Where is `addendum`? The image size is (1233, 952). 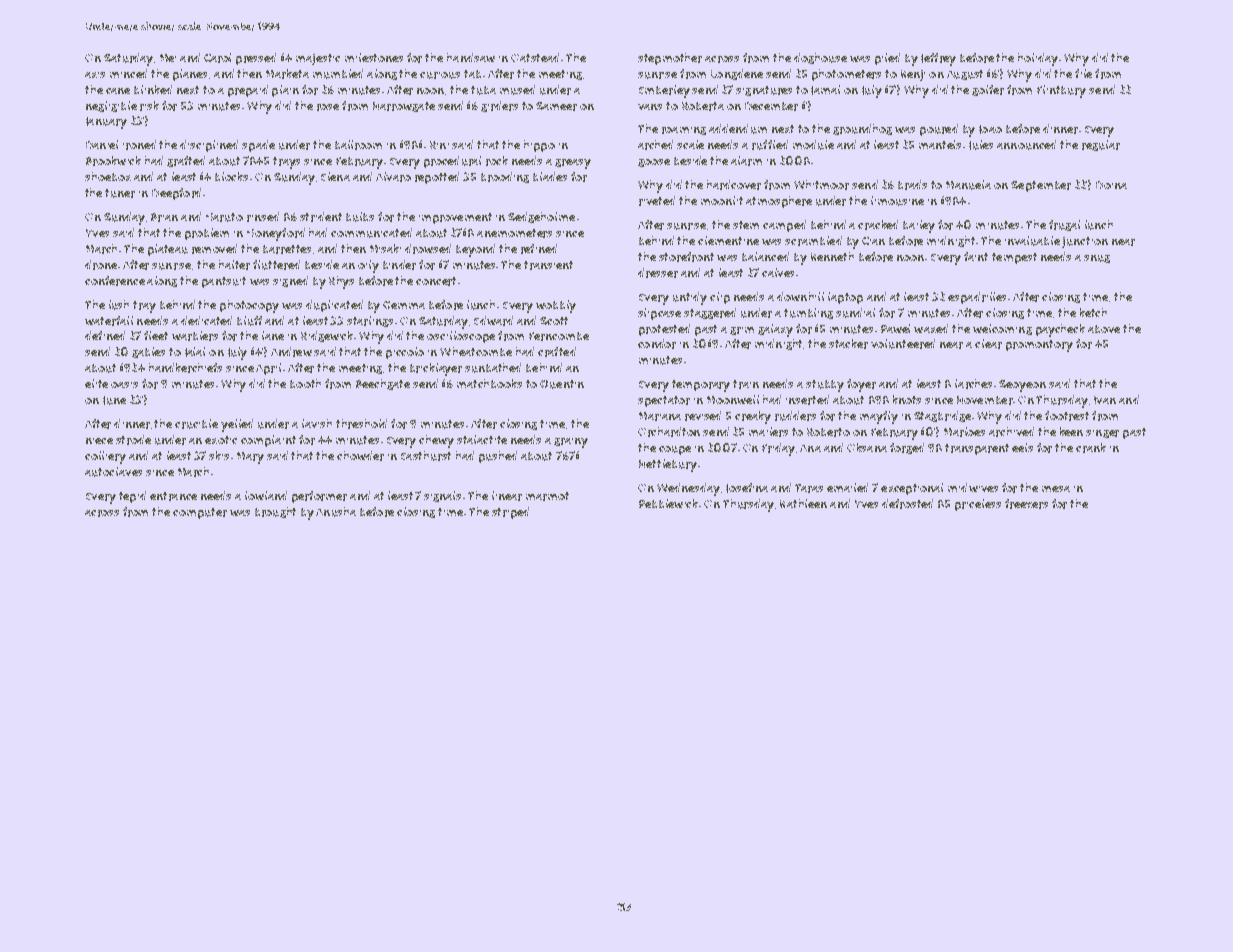
addendum is located at coordinates (738, 129).
